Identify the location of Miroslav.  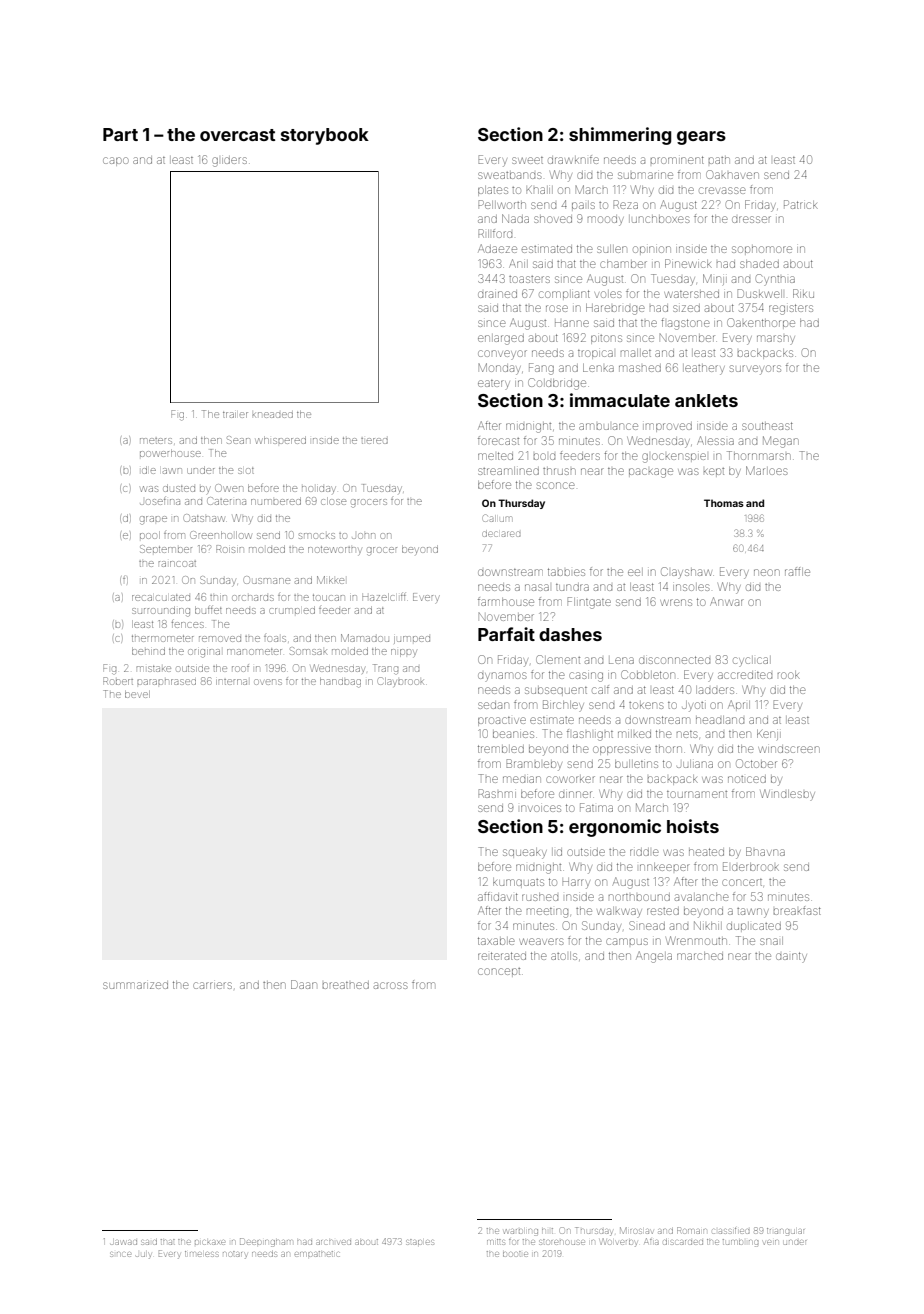
(636, 1230).
